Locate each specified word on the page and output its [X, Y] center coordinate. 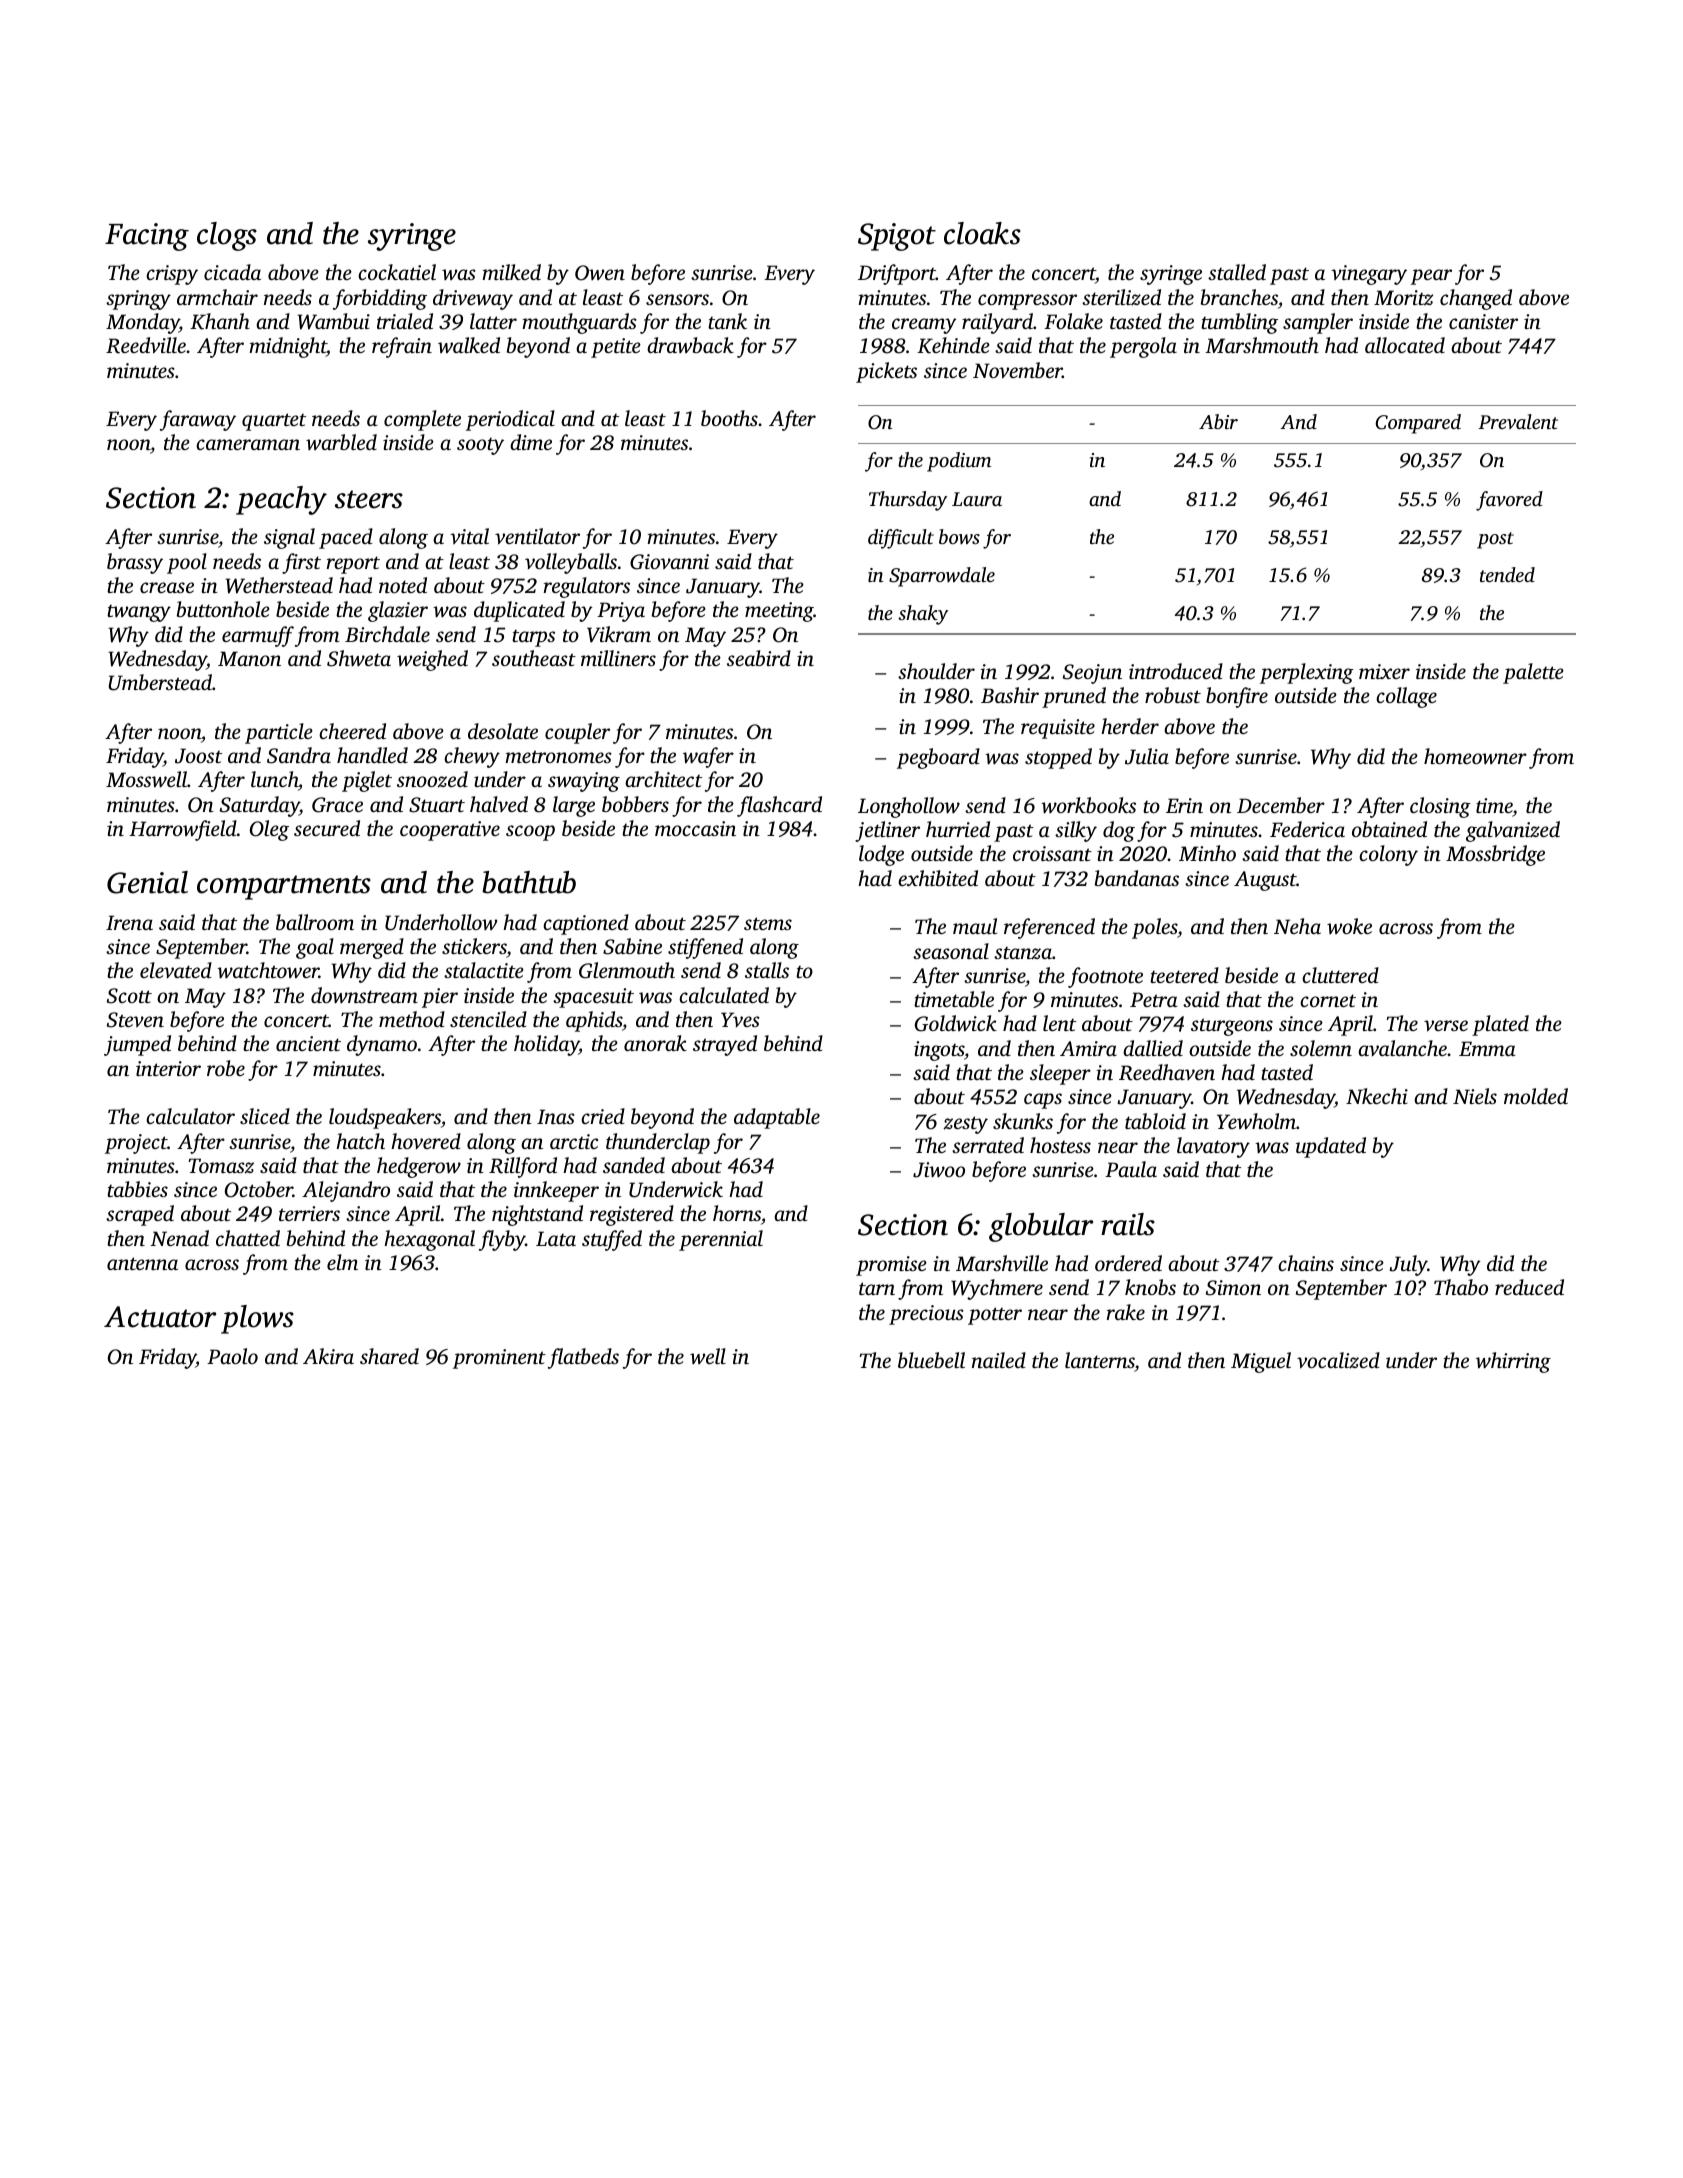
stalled [1237, 272]
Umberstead [160, 682]
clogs [227, 236]
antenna [142, 1263]
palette [1533, 673]
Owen [600, 273]
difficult [901, 539]
